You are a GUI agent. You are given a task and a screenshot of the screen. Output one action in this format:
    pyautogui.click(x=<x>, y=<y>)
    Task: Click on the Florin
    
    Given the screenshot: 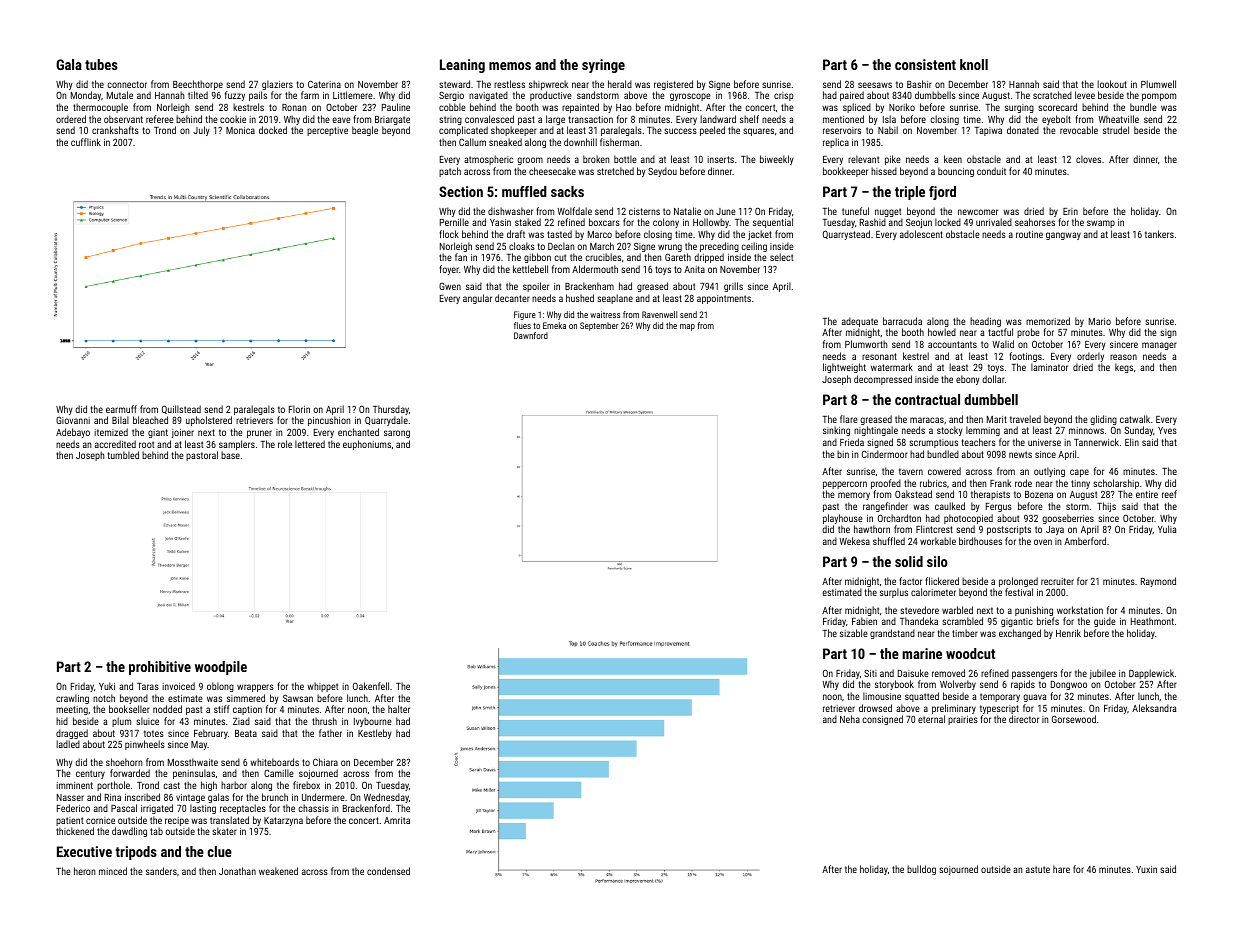 What is the action you would take?
    pyautogui.click(x=299, y=409)
